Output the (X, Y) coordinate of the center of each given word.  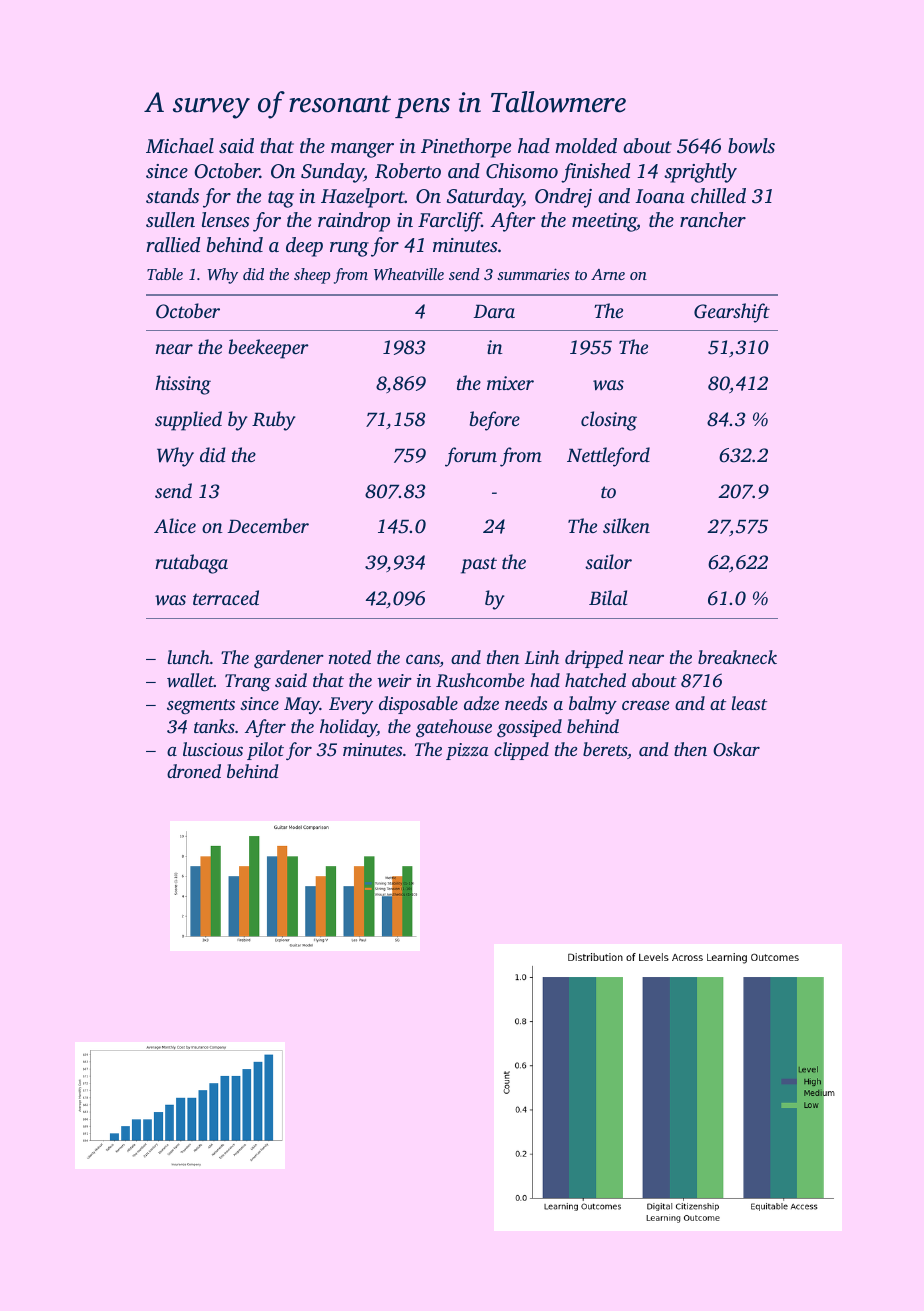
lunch (189, 657)
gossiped (529, 728)
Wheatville (409, 274)
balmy (593, 705)
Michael (180, 145)
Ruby (274, 421)
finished (595, 173)
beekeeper (269, 349)
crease (645, 705)
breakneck (737, 657)
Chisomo (522, 171)
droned (194, 771)
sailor (608, 561)
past (479, 565)
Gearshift (732, 313)
